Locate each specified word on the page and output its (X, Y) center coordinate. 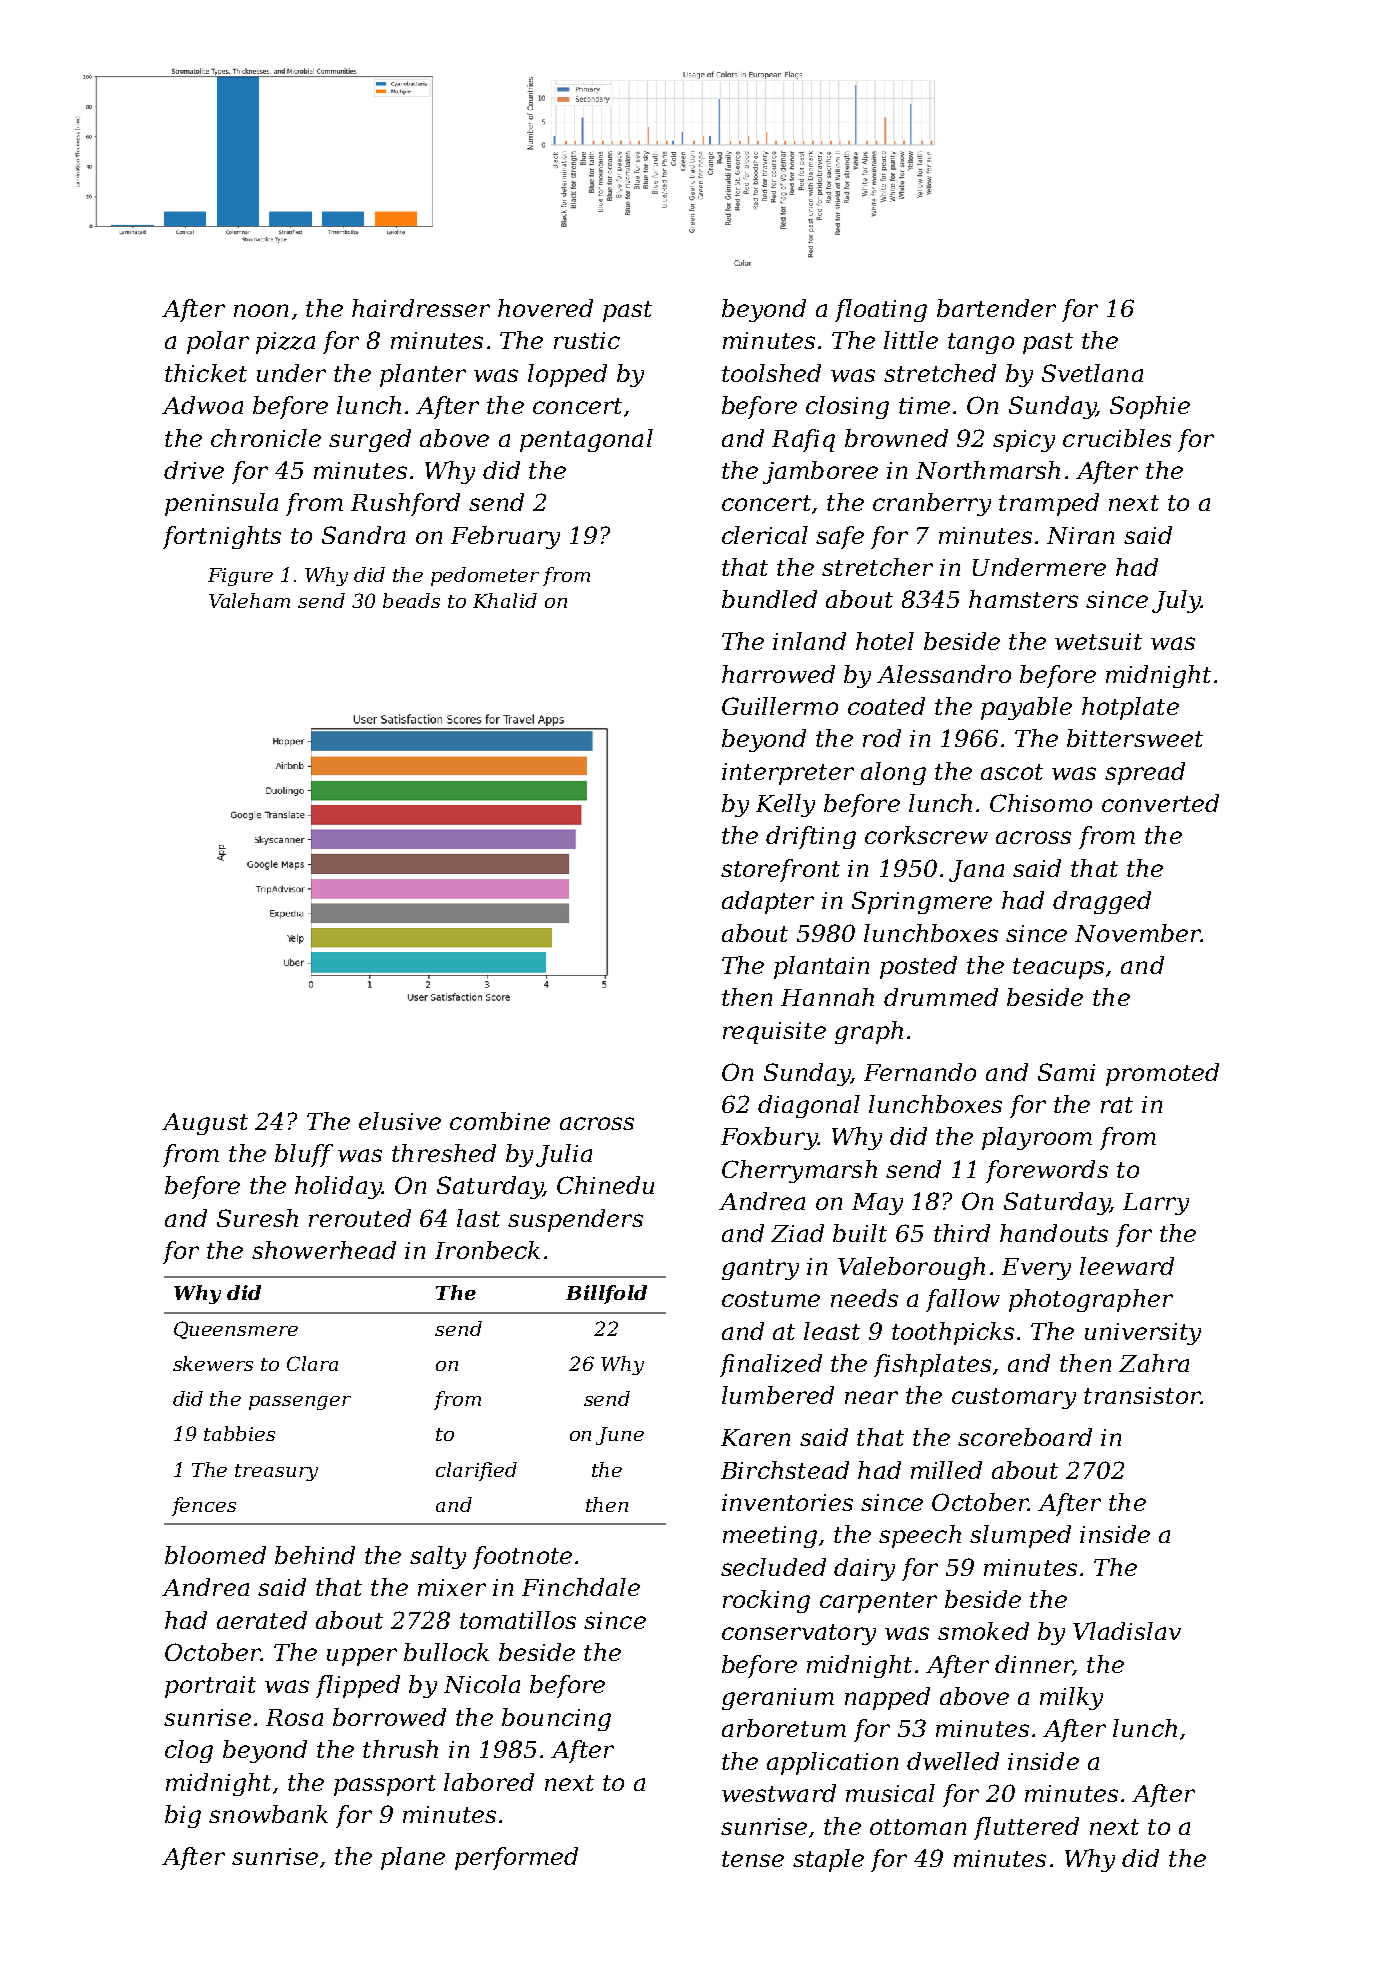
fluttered (1026, 1828)
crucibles (1117, 438)
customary (1014, 1398)
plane (413, 1858)
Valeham (249, 600)
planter (423, 375)
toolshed (771, 373)
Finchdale (581, 1587)
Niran (1080, 535)
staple (828, 1860)
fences (204, 1506)
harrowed (778, 674)
